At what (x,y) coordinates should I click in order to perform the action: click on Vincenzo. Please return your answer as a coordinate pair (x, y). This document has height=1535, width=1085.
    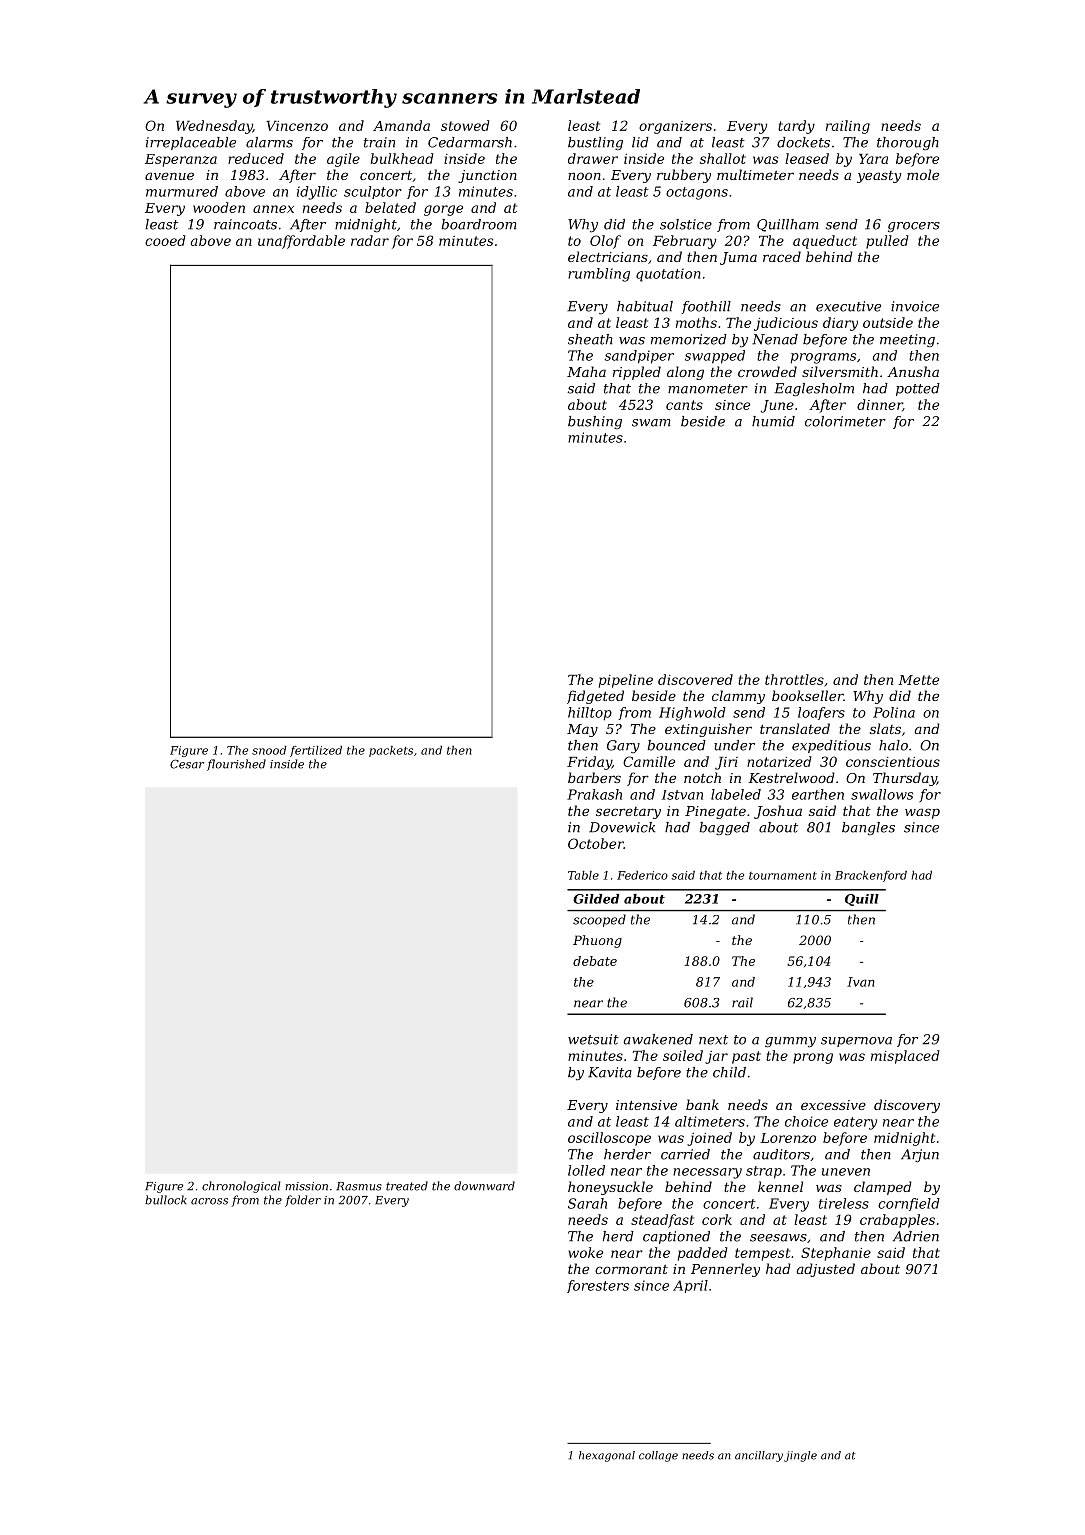
    Looking at the image, I should click on (297, 126).
